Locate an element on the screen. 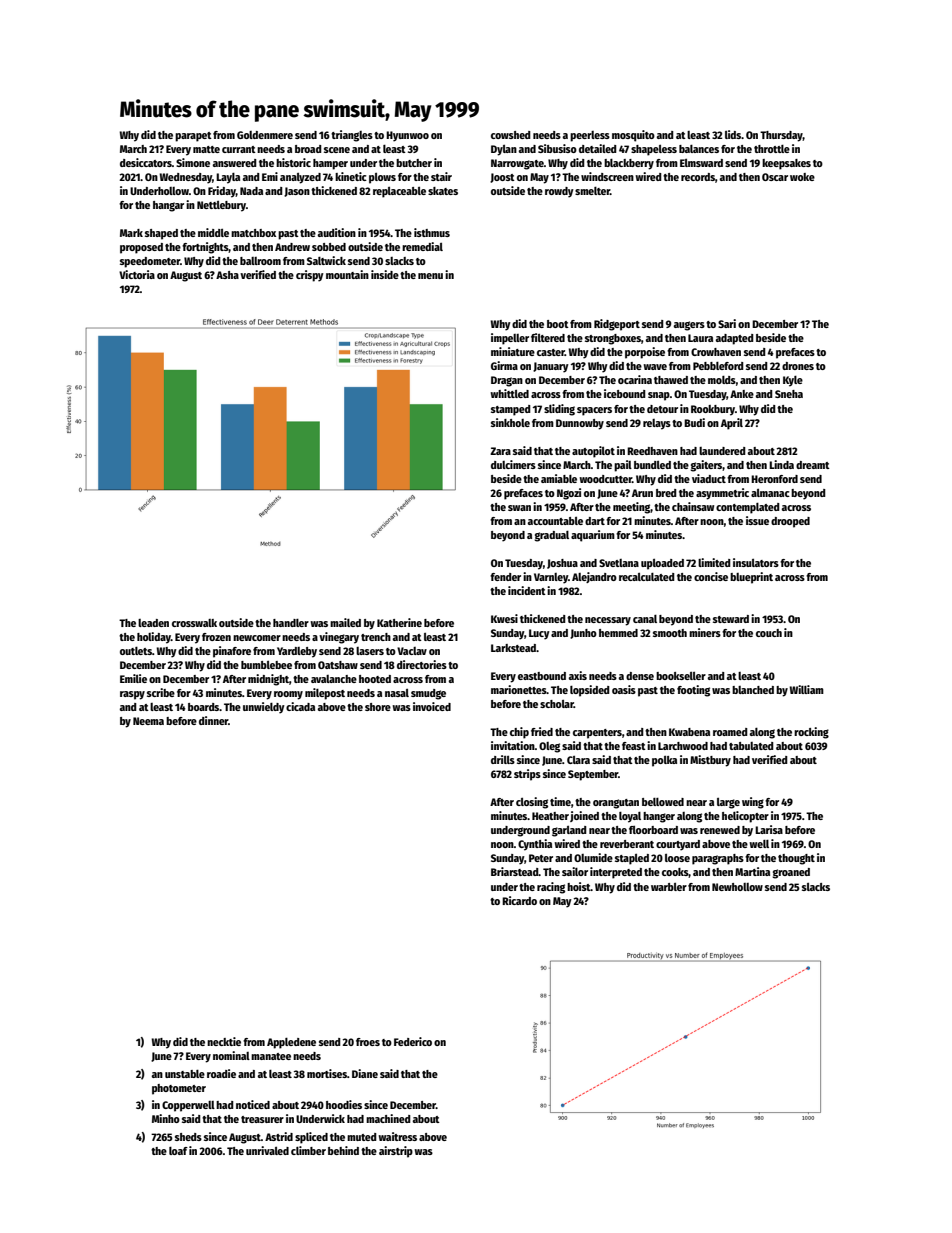 Image resolution: width=952 pixels, height=1233 pixels. Zara is located at coordinates (500, 451).
